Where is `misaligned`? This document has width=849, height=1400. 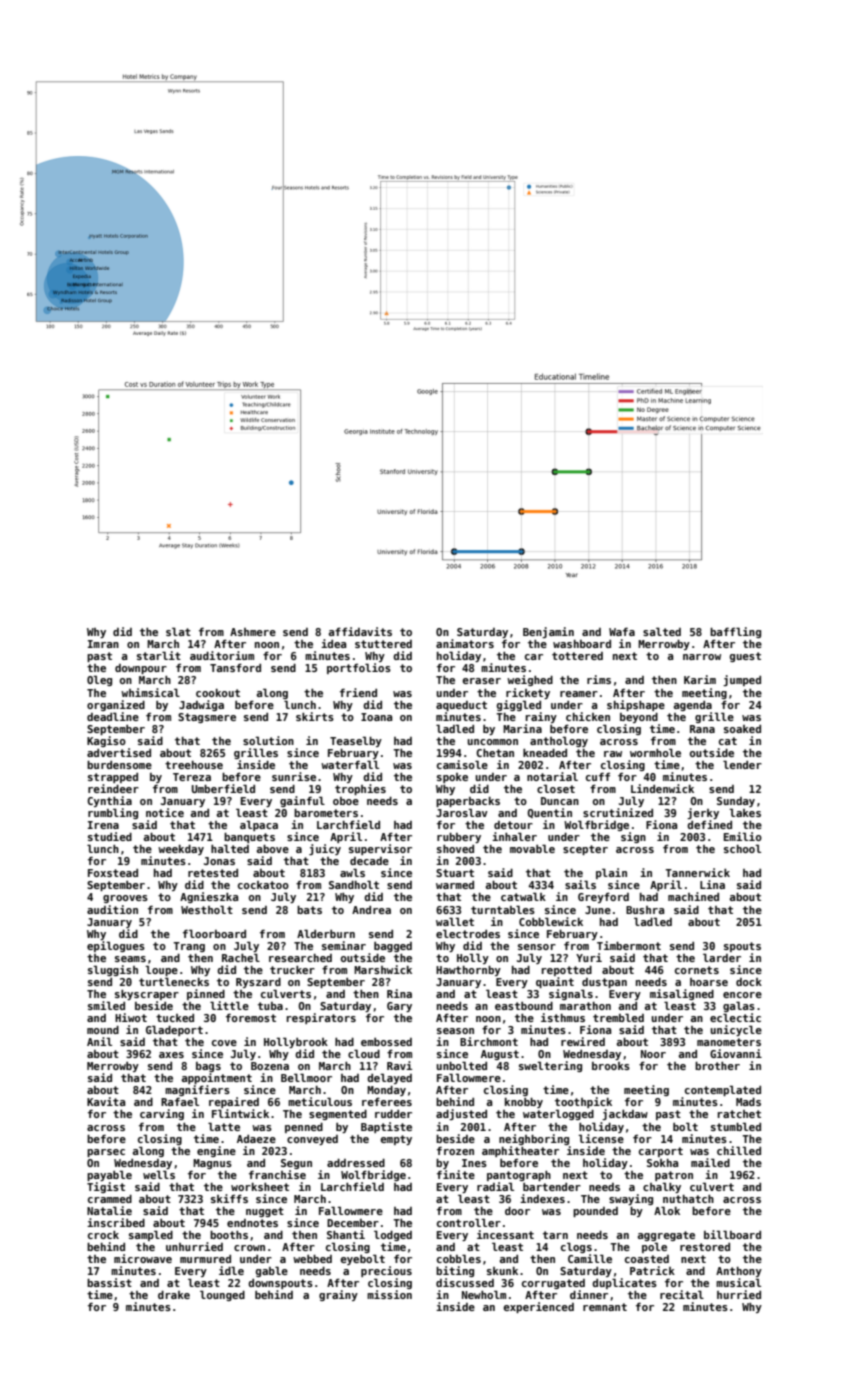
misaligned is located at coordinates (682, 994).
